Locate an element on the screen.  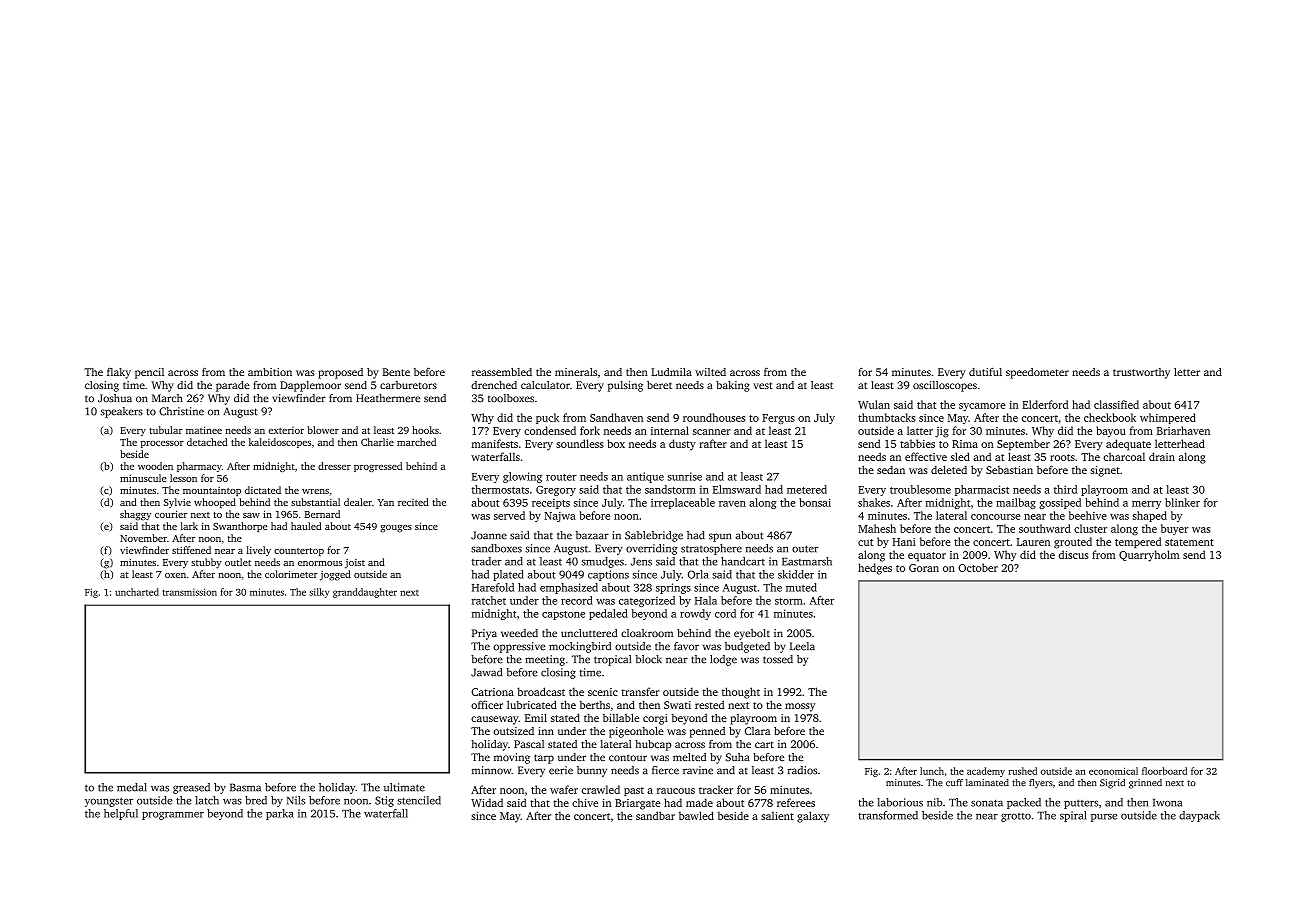
springs is located at coordinates (673, 588).
